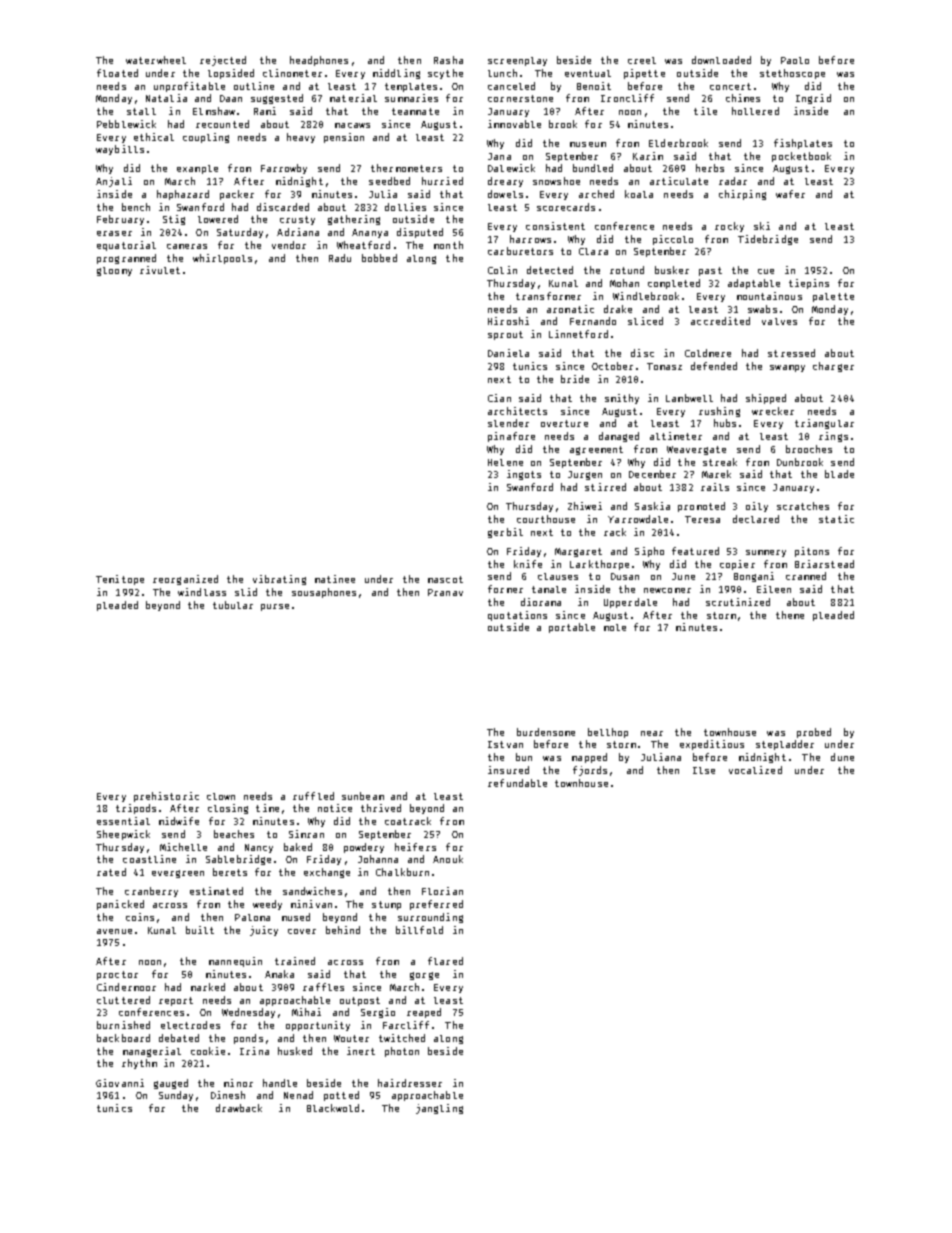 The height and width of the document is (1233, 952). I want to click on bench, so click(136, 207).
